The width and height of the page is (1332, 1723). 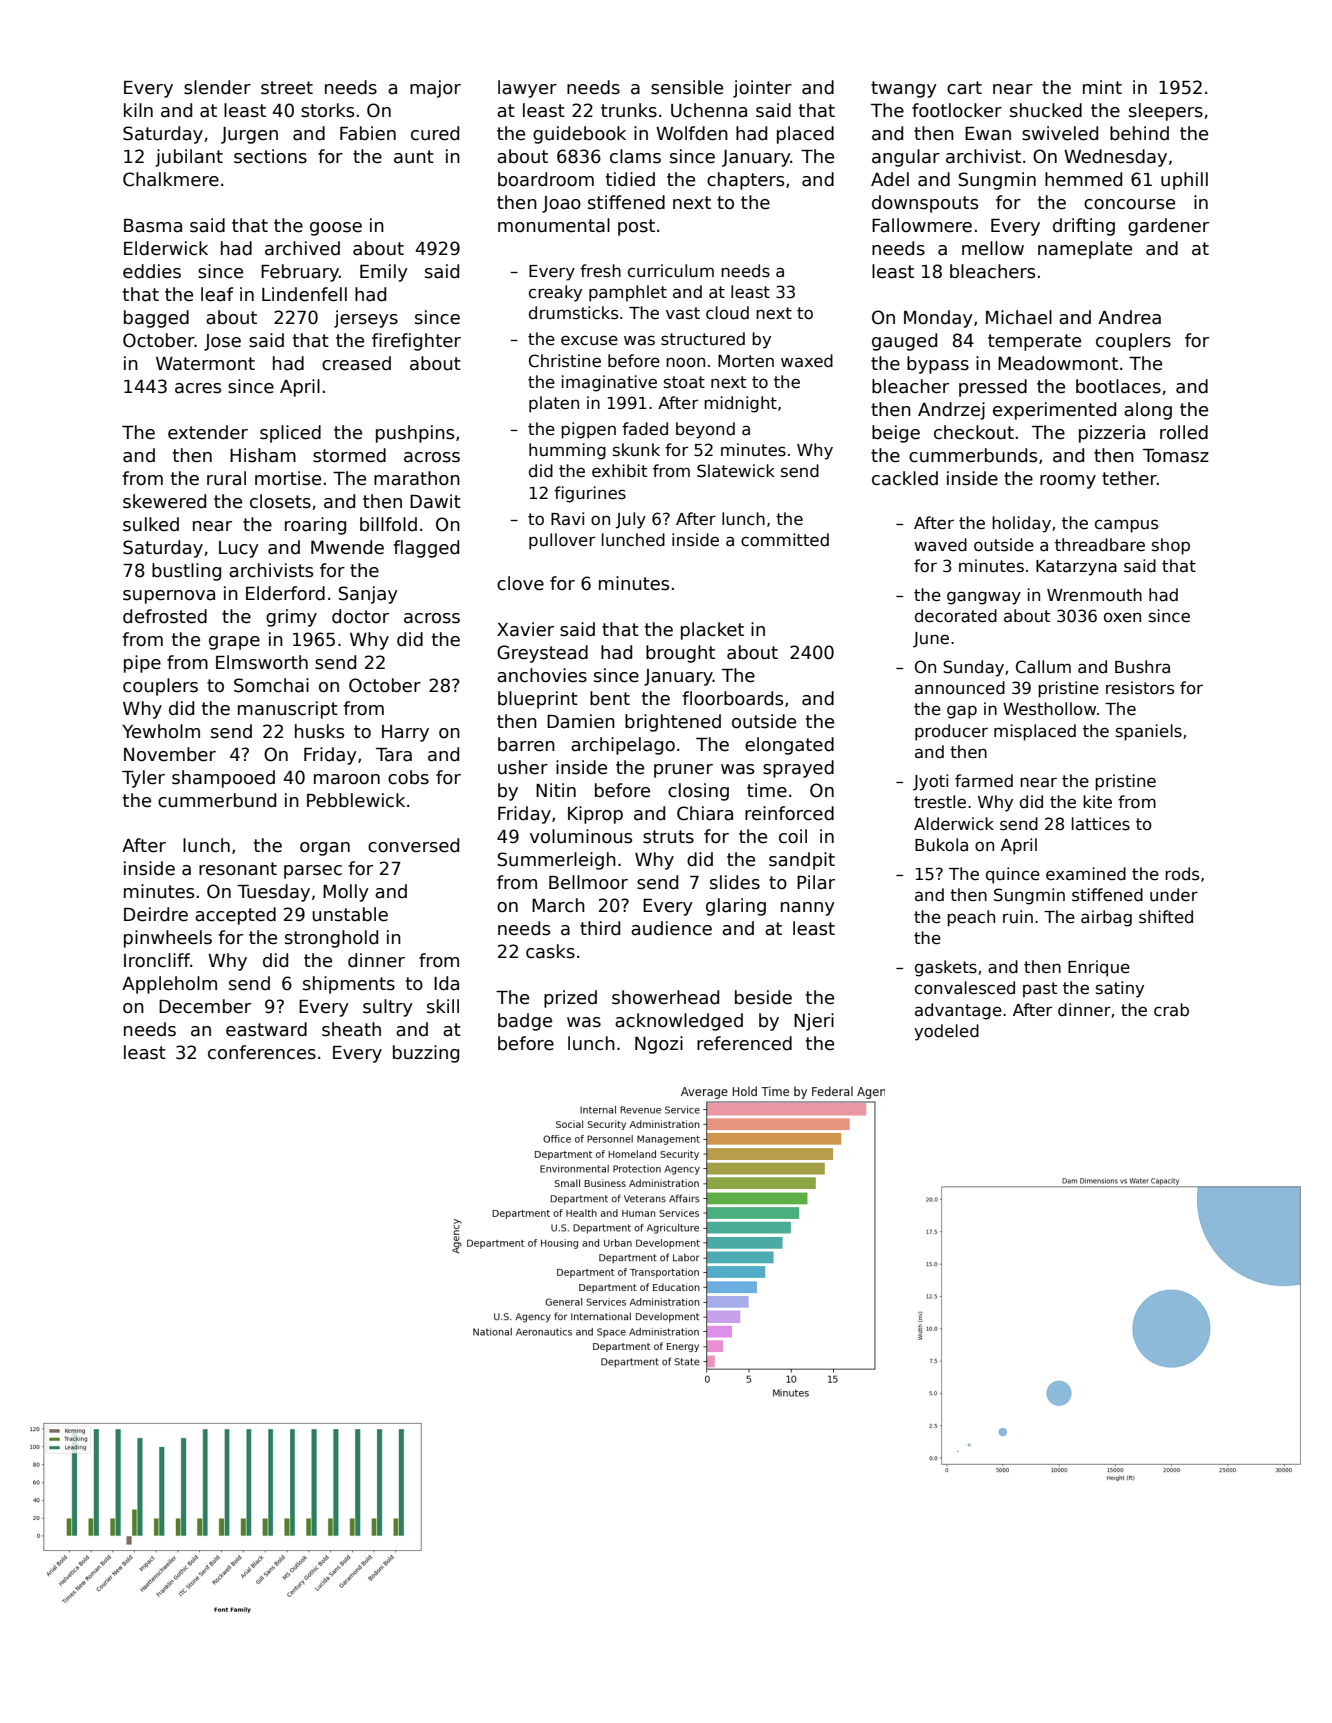 I want to click on third, so click(x=600, y=928).
